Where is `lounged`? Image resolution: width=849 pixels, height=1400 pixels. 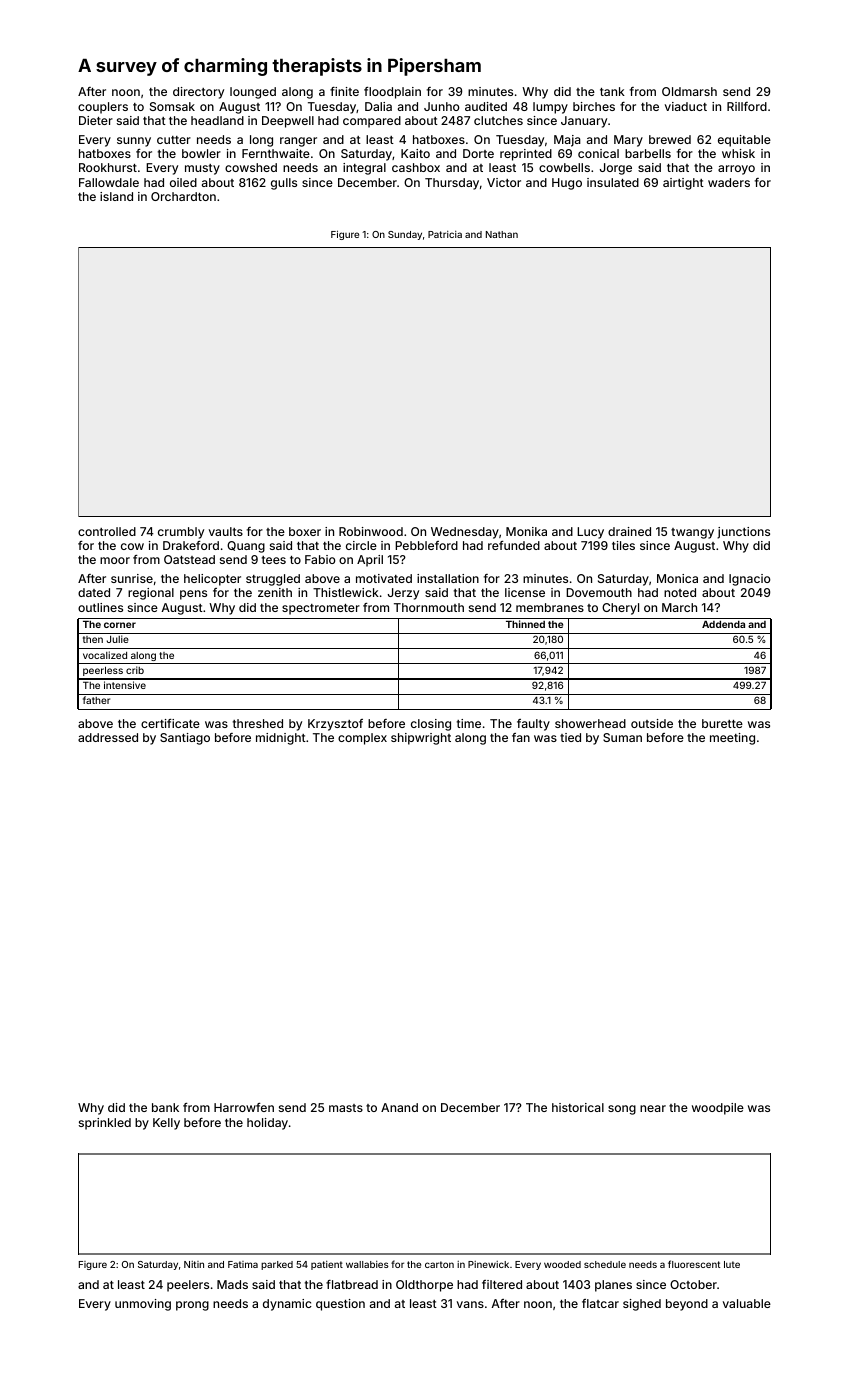
lounged is located at coordinates (253, 93).
